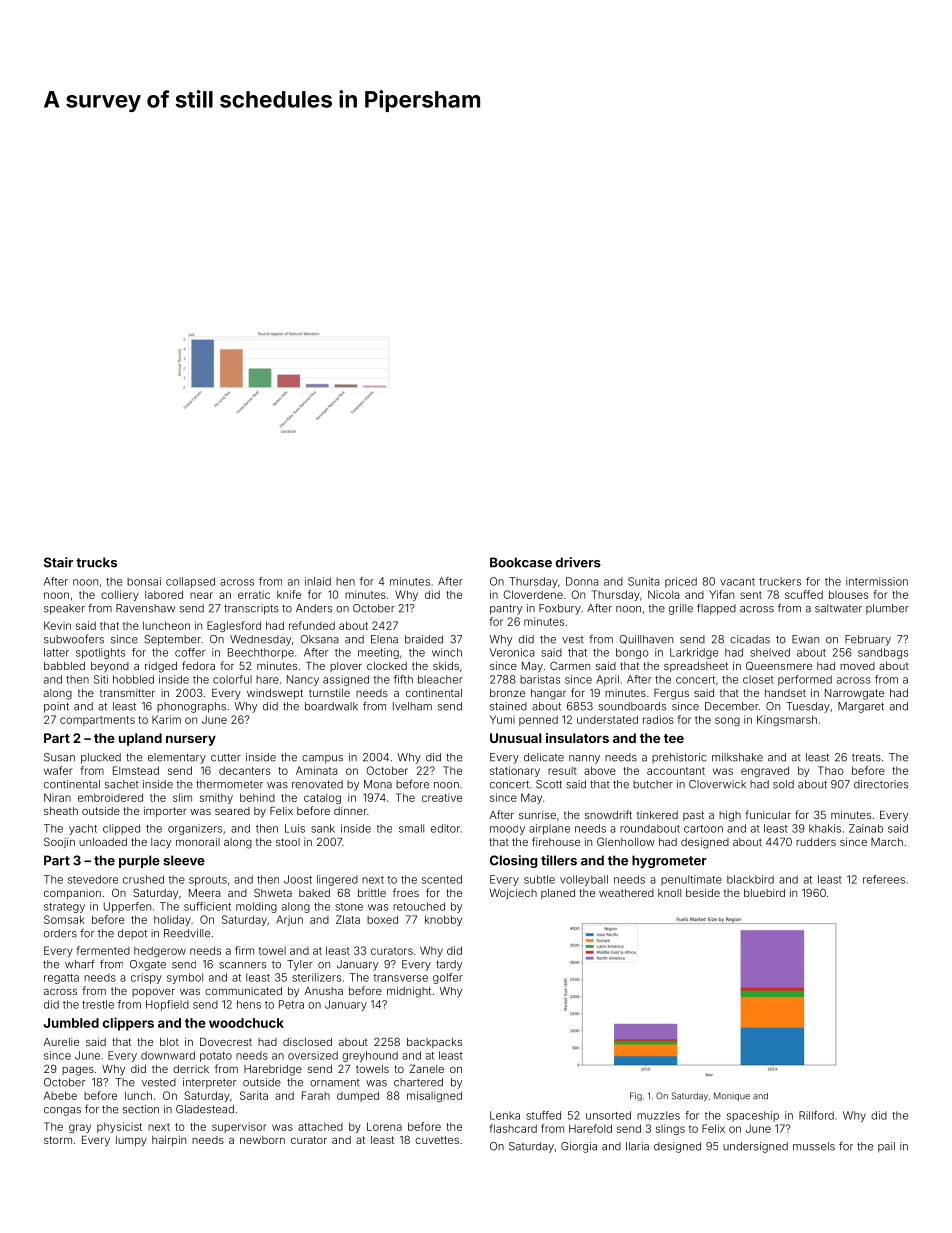 The width and height of the screenshot is (952, 1233). Describe the element at coordinates (312, 625) in the screenshot. I see `refunded` at that location.
